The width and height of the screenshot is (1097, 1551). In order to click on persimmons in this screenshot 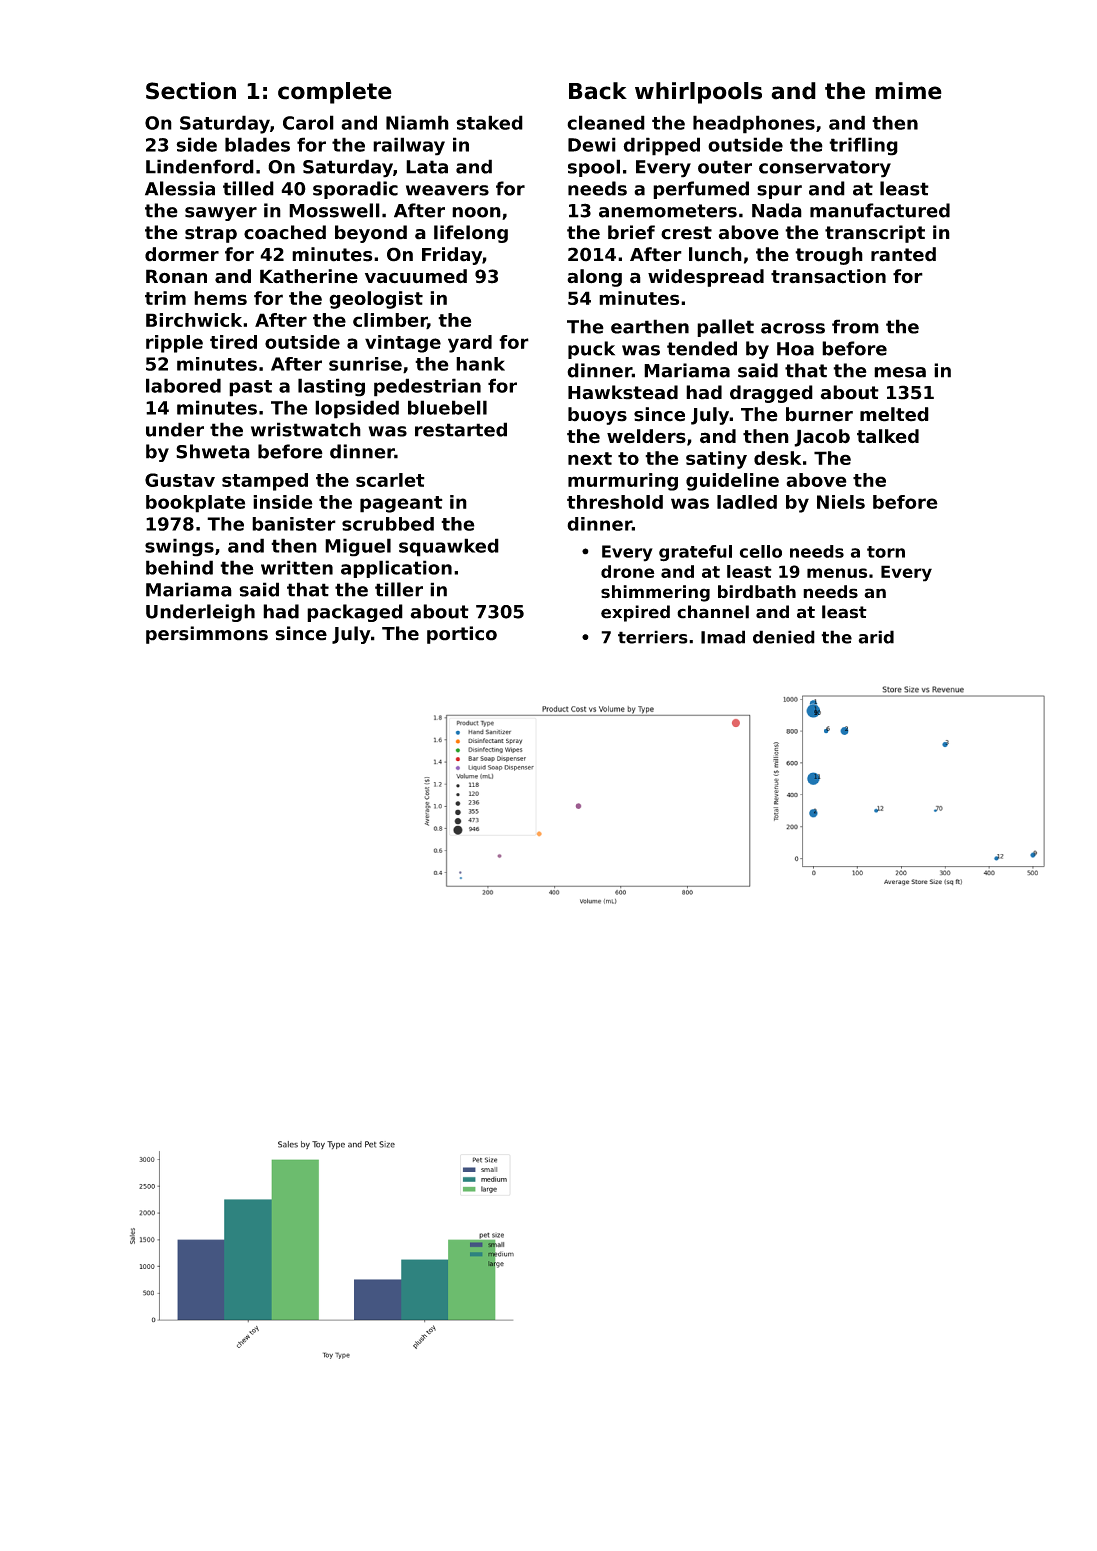, I will do `click(207, 635)`.
